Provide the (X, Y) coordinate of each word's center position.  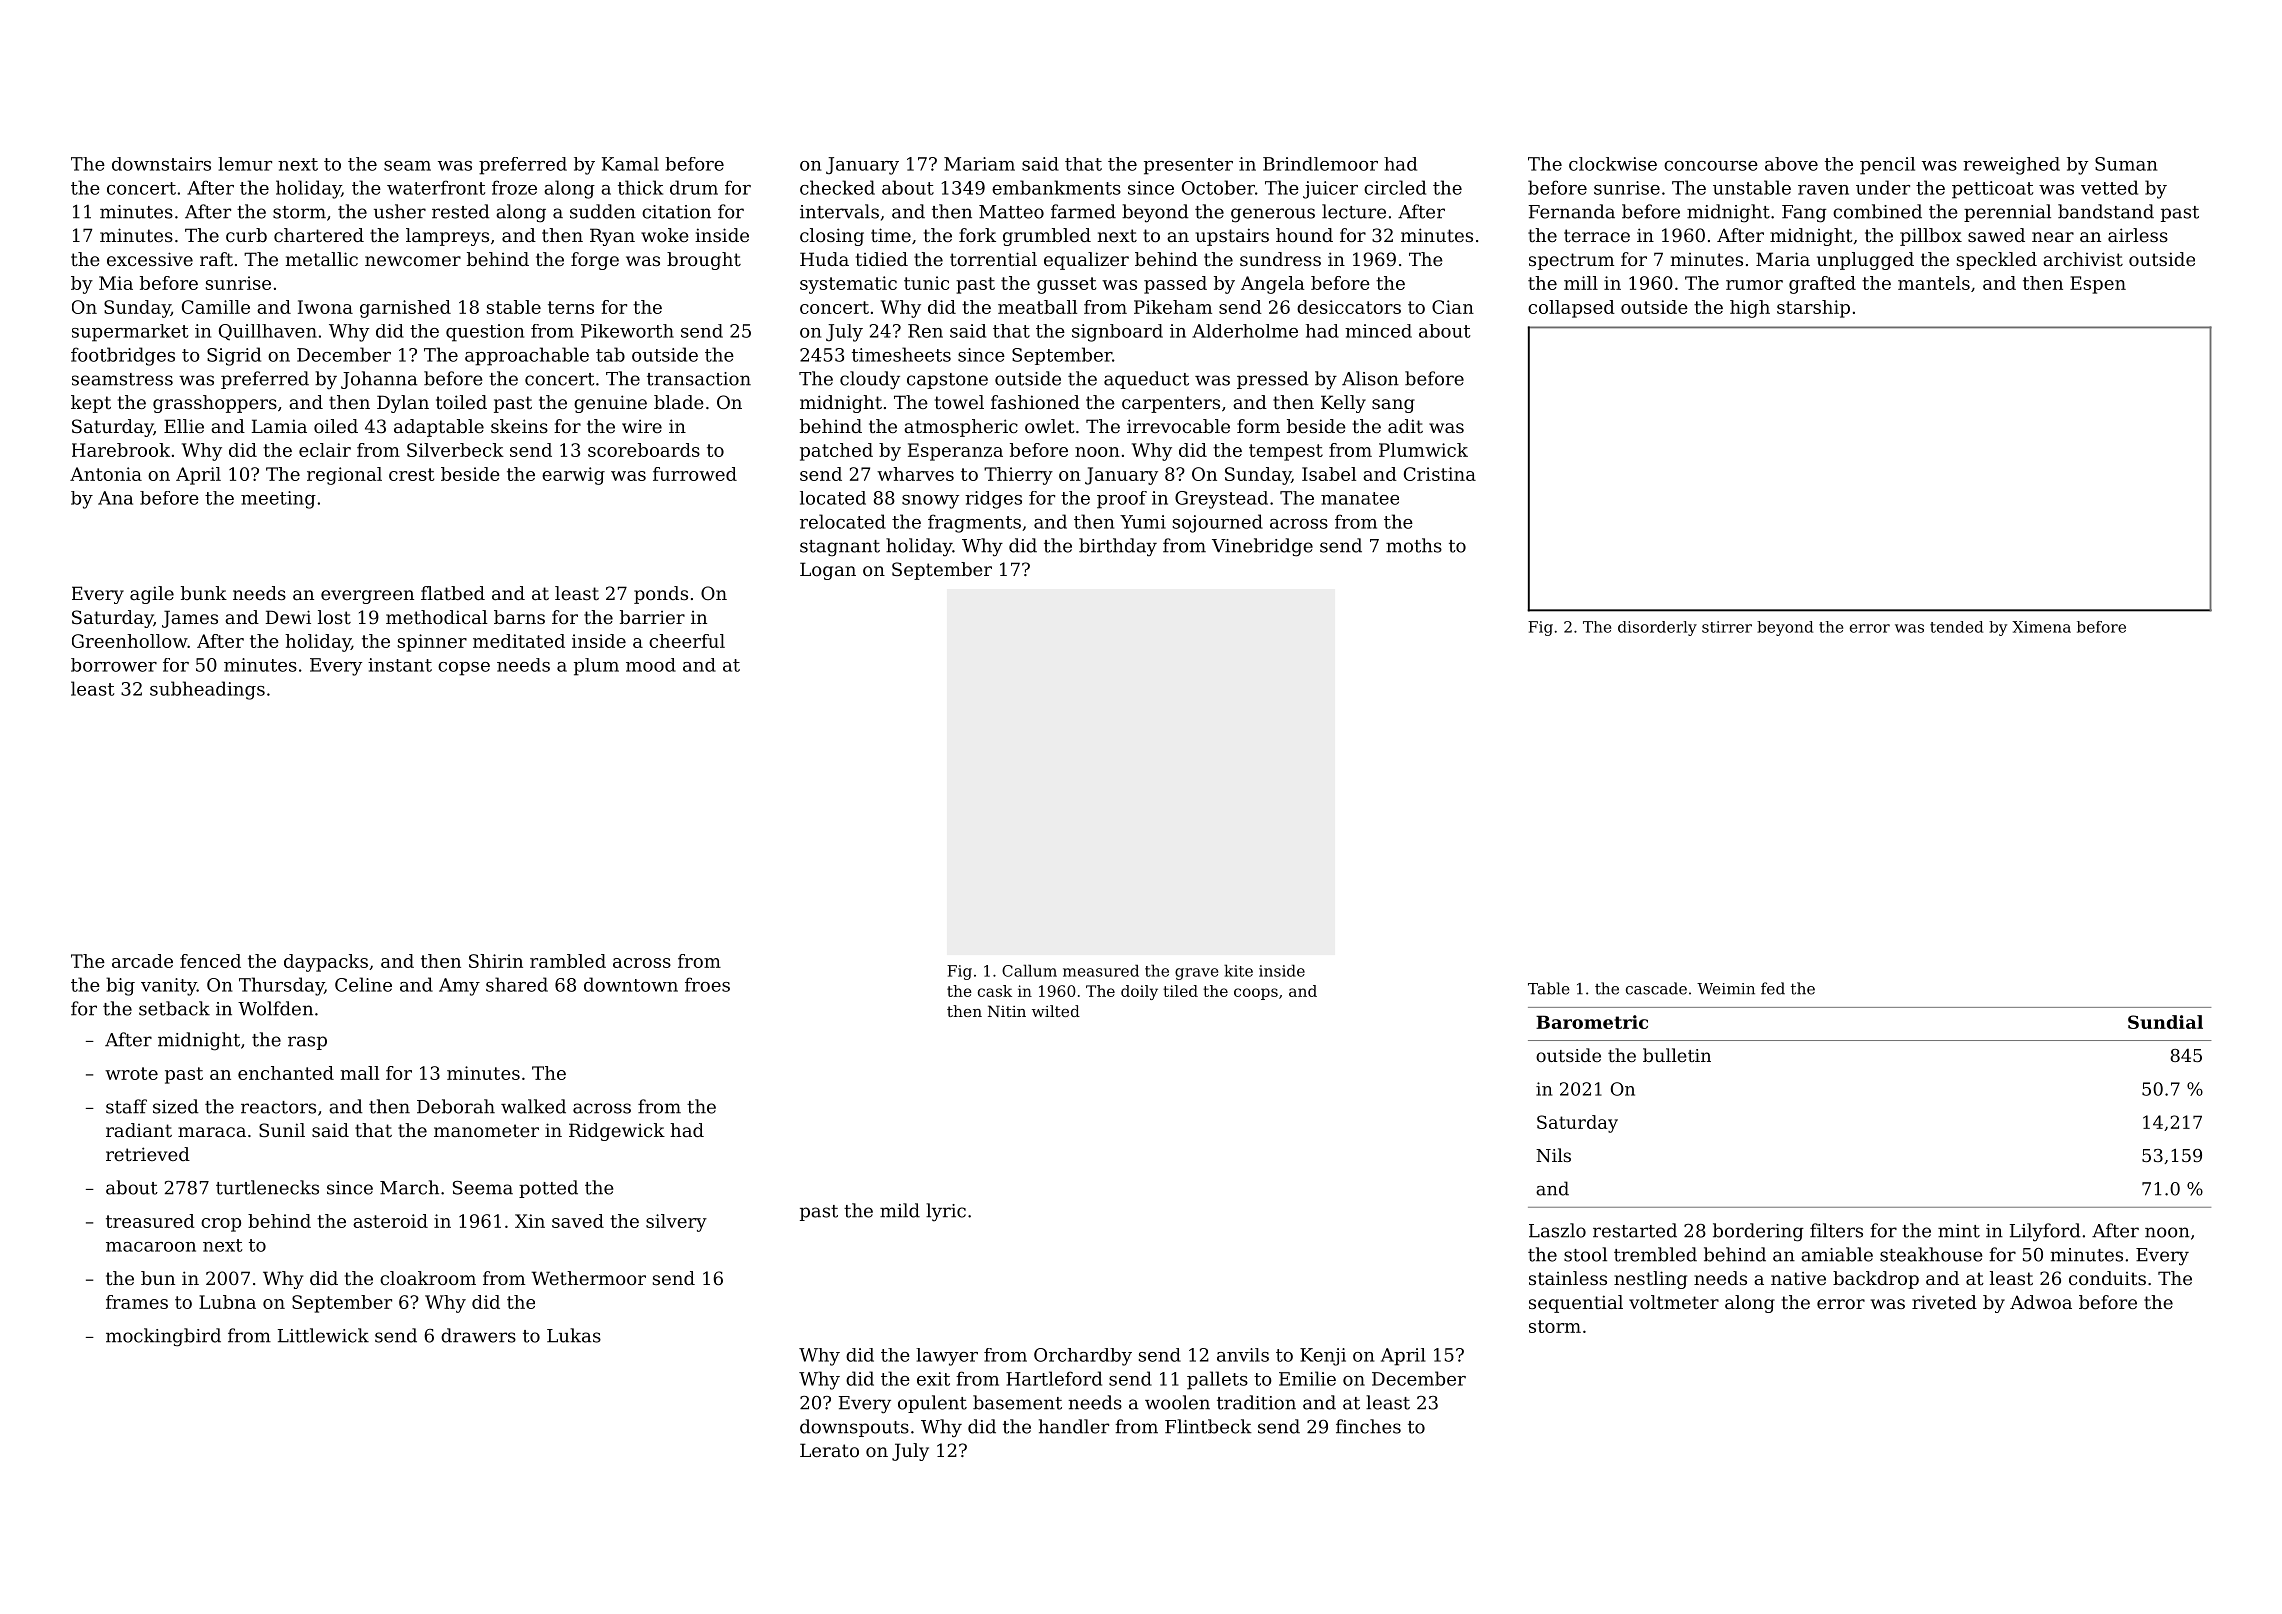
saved (578, 1221)
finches (1368, 1426)
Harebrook (121, 450)
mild (900, 1210)
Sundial (2165, 1022)
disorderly (1657, 628)
